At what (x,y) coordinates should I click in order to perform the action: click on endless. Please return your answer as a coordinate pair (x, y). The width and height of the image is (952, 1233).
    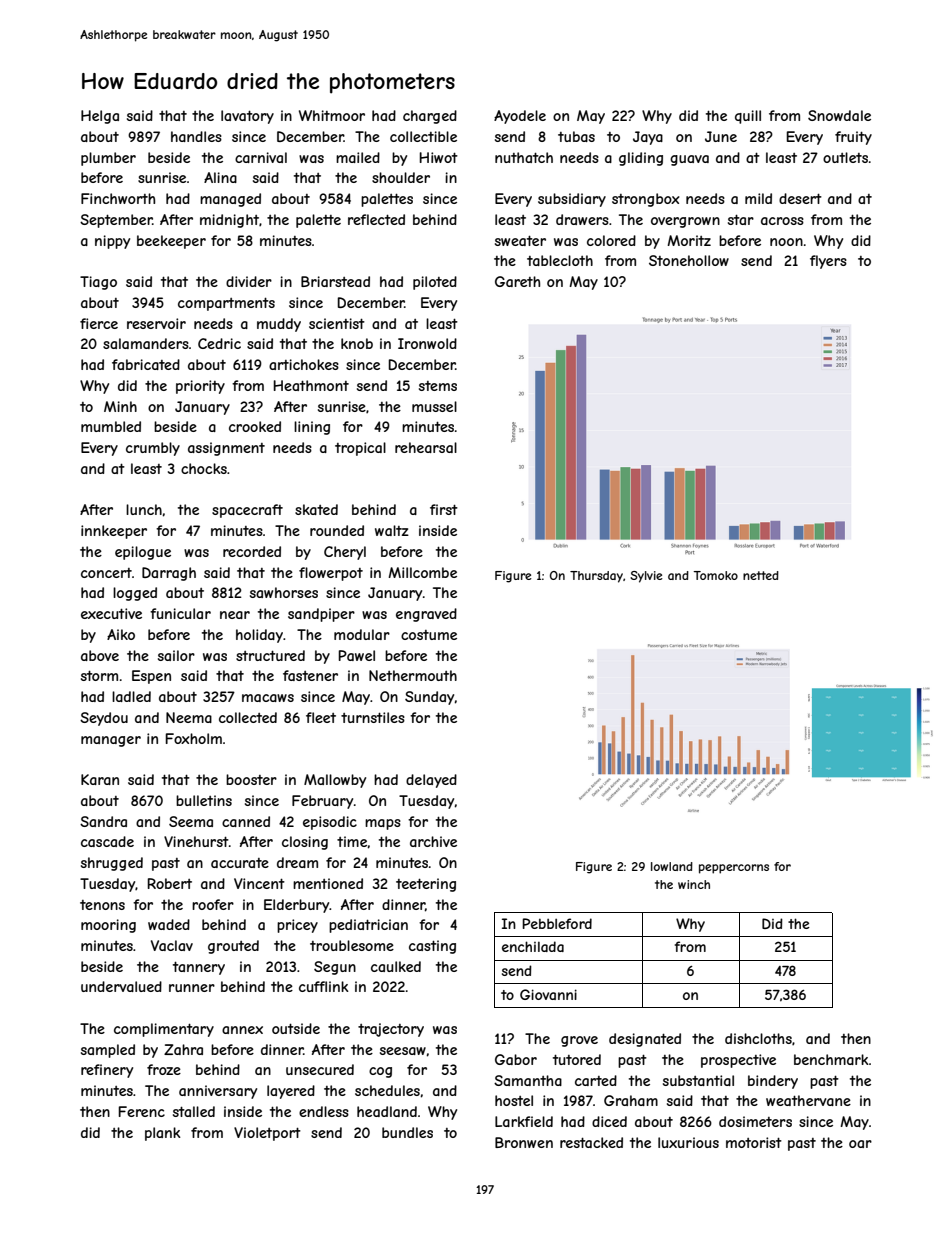
    Looking at the image, I should click on (324, 1111).
